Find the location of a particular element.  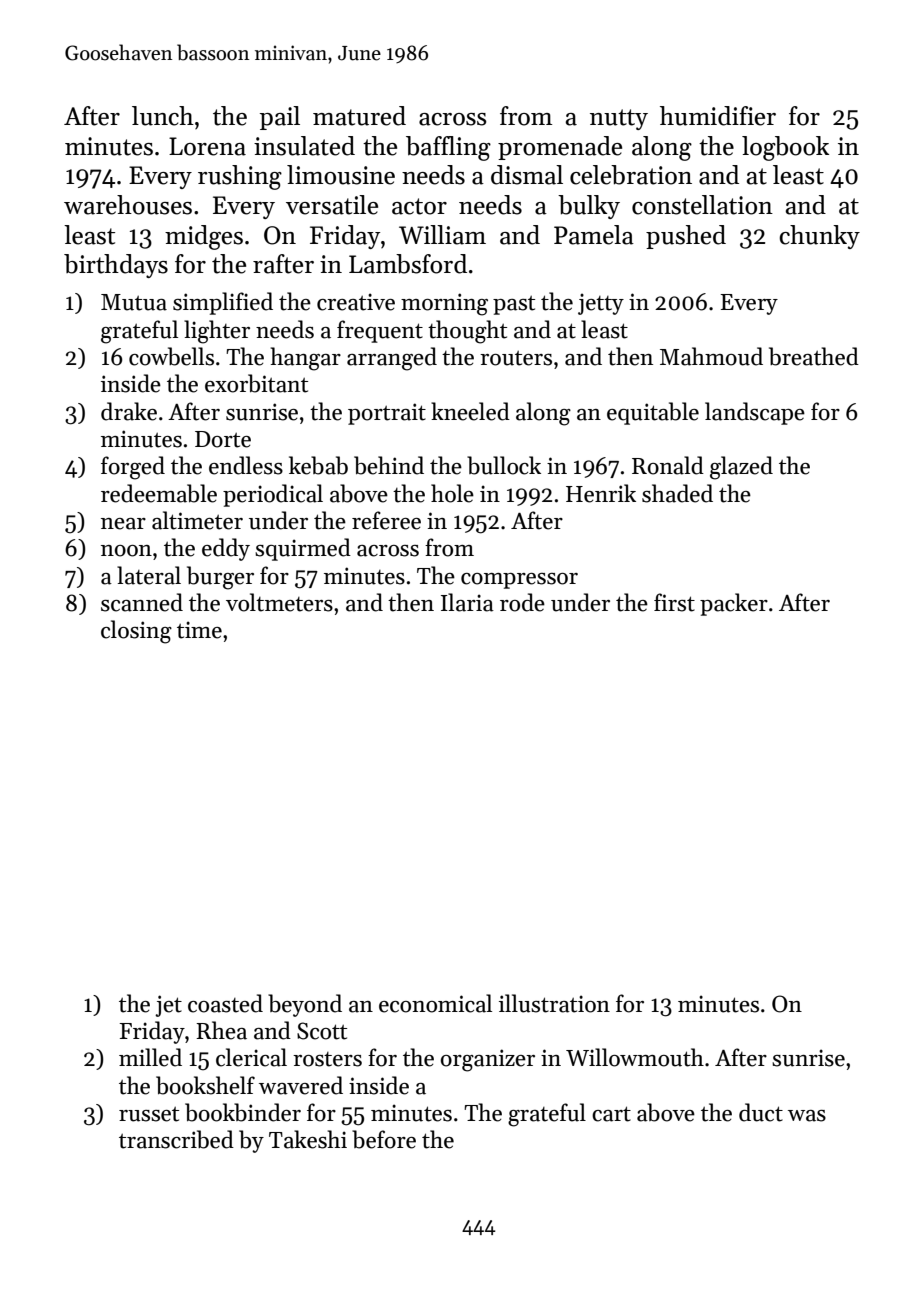

lunch is located at coordinates (163, 116).
